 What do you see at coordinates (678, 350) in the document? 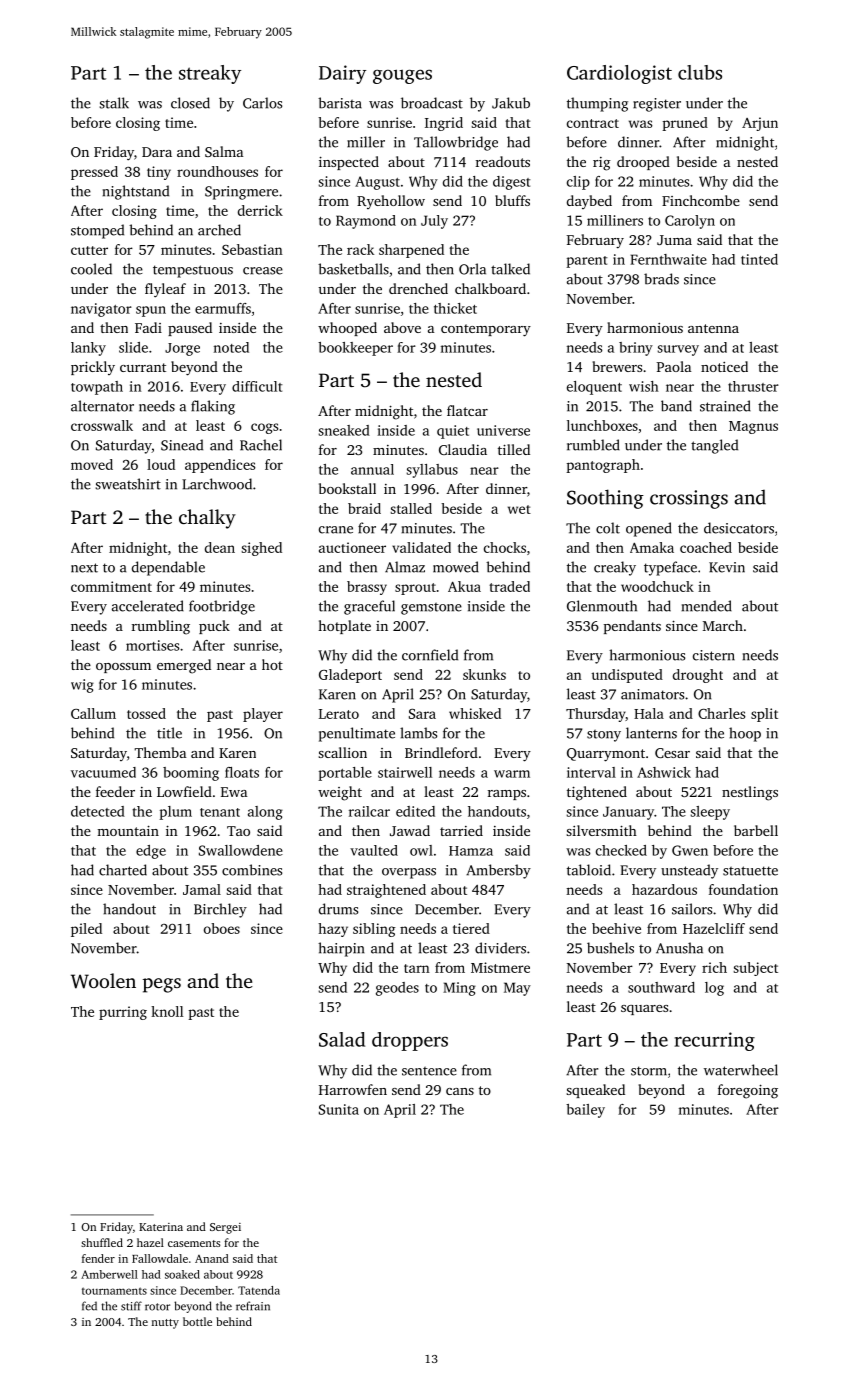
I see `survey` at bounding box center [678, 350].
